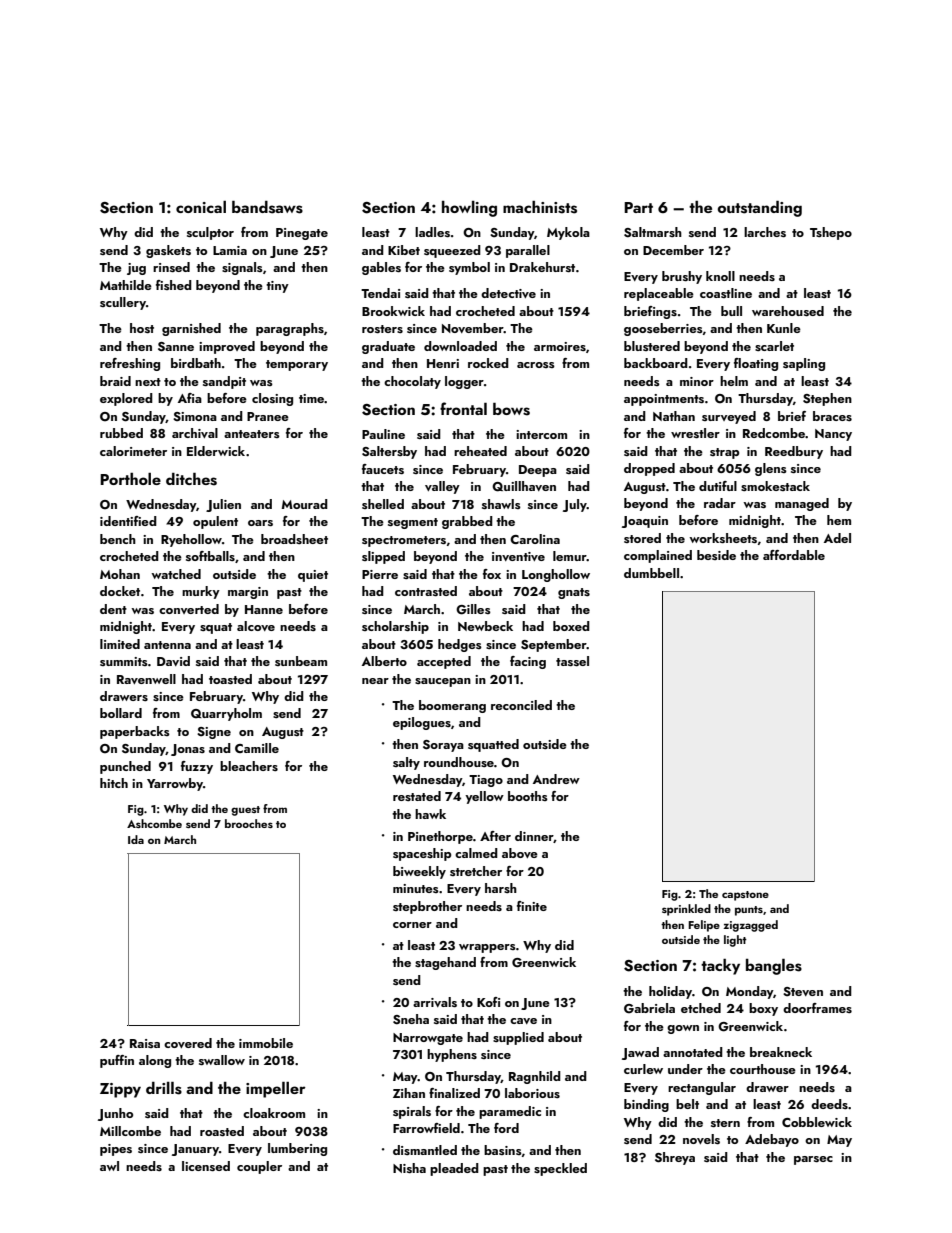 This screenshot has width=952, height=1233. I want to click on symbol, so click(469, 268).
